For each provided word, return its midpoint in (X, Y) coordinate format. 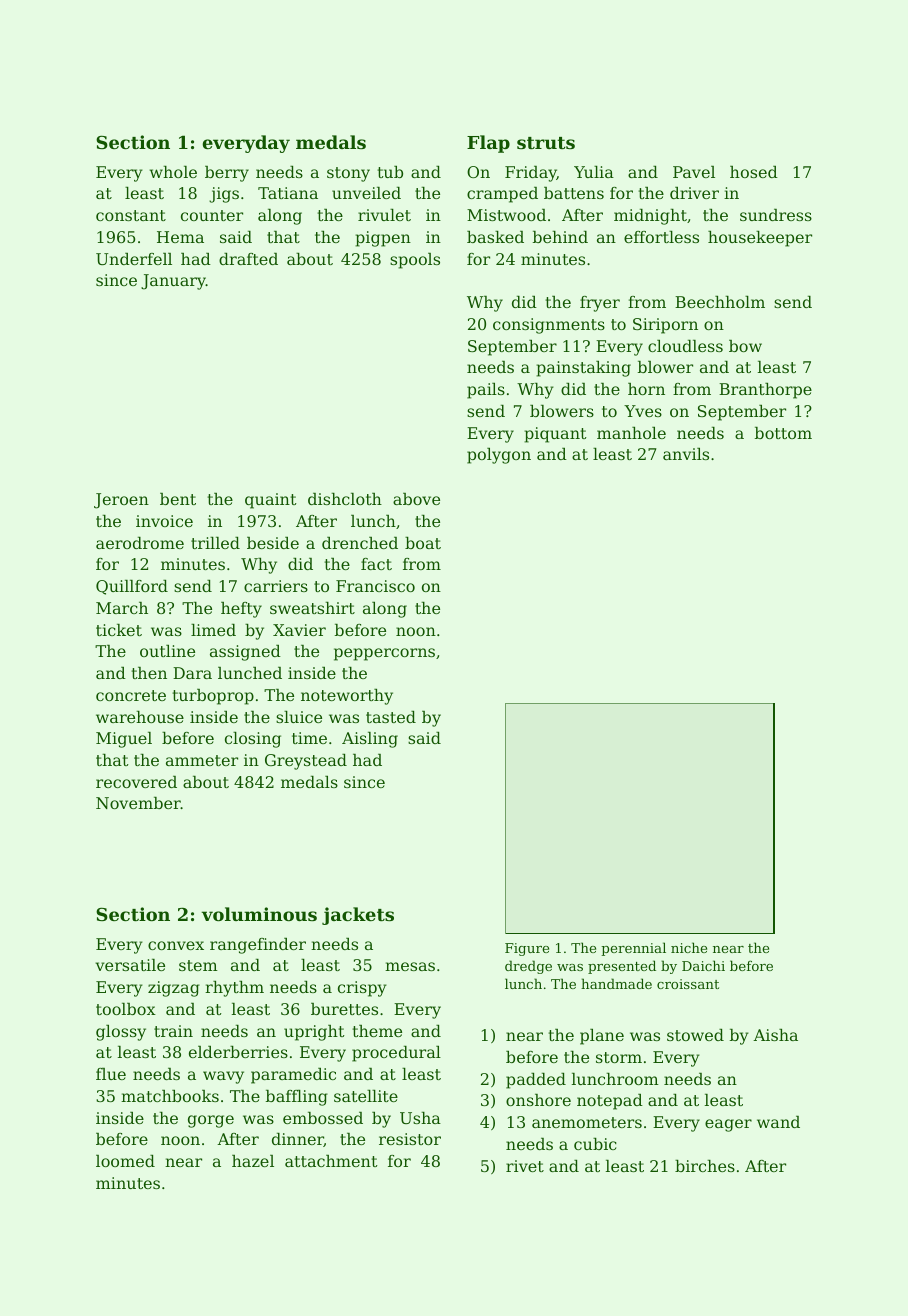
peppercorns (384, 654)
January (173, 282)
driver (694, 193)
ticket (119, 630)
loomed (125, 1161)
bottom (783, 433)
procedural (396, 1054)
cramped (502, 195)
